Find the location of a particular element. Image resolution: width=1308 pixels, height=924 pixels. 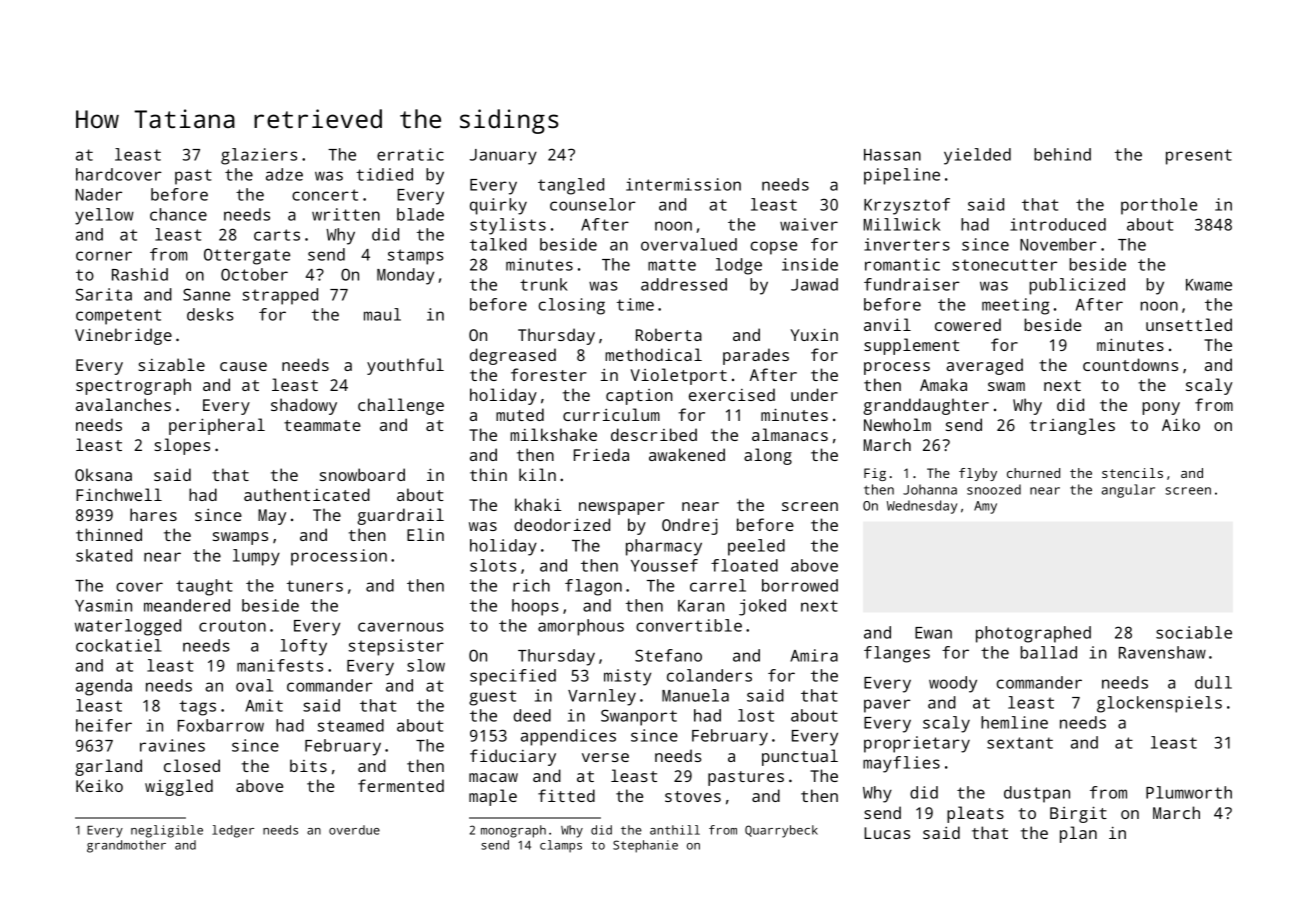

garland is located at coordinates (108, 767).
